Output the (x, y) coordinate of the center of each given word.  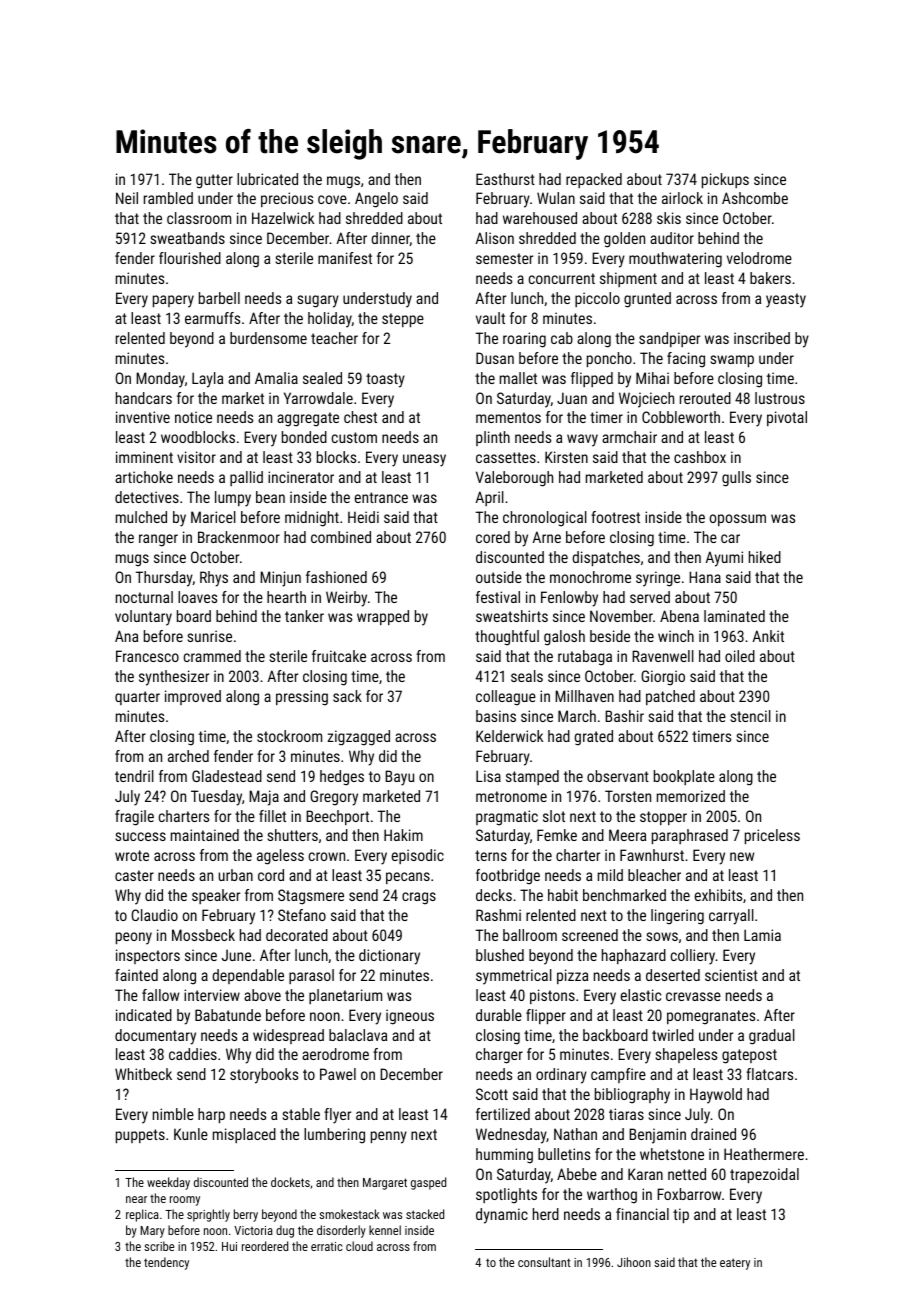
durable (499, 1015)
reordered (265, 1246)
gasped (428, 1183)
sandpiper (669, 339)
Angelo (376, 200)
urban (236, 875)
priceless (772, 836)
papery (173, 301)
